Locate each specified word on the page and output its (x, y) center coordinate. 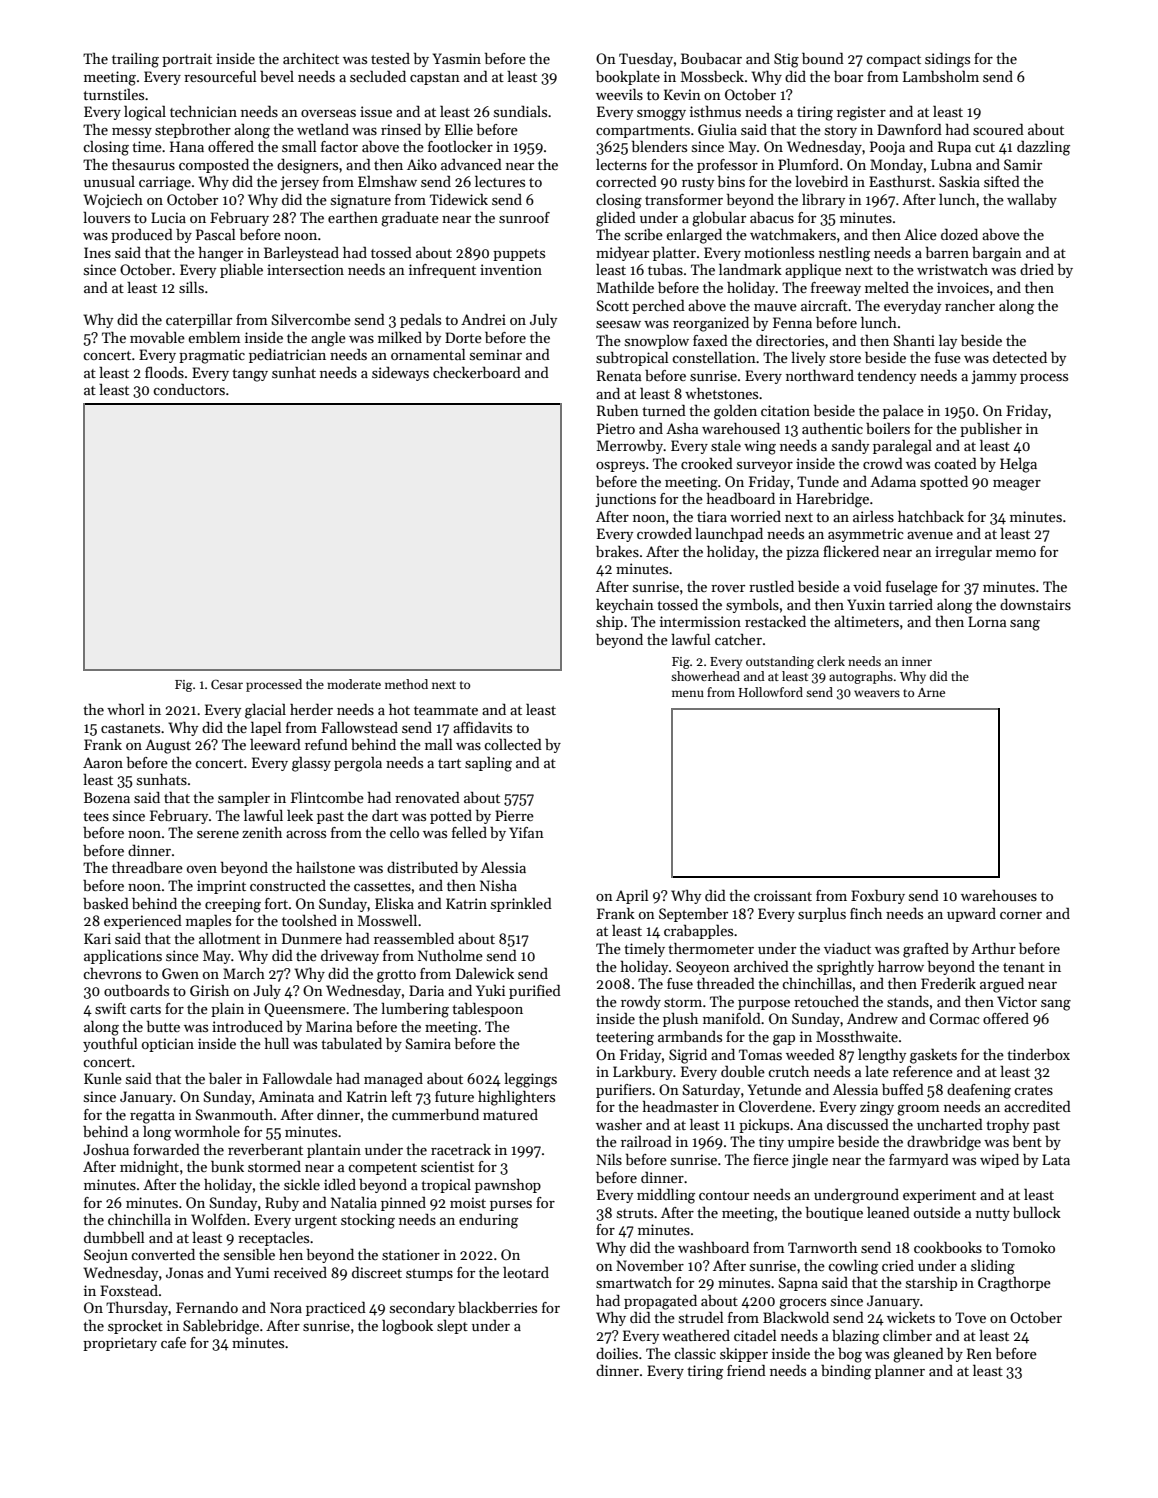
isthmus (715, 111)
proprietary (120, 1344)
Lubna (951, 164)
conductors (189, 389)
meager (1017, 485)
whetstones (721, 393)
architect (311, 58)
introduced (247, 1026)
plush (680, 1020)
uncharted (950, 1124)
